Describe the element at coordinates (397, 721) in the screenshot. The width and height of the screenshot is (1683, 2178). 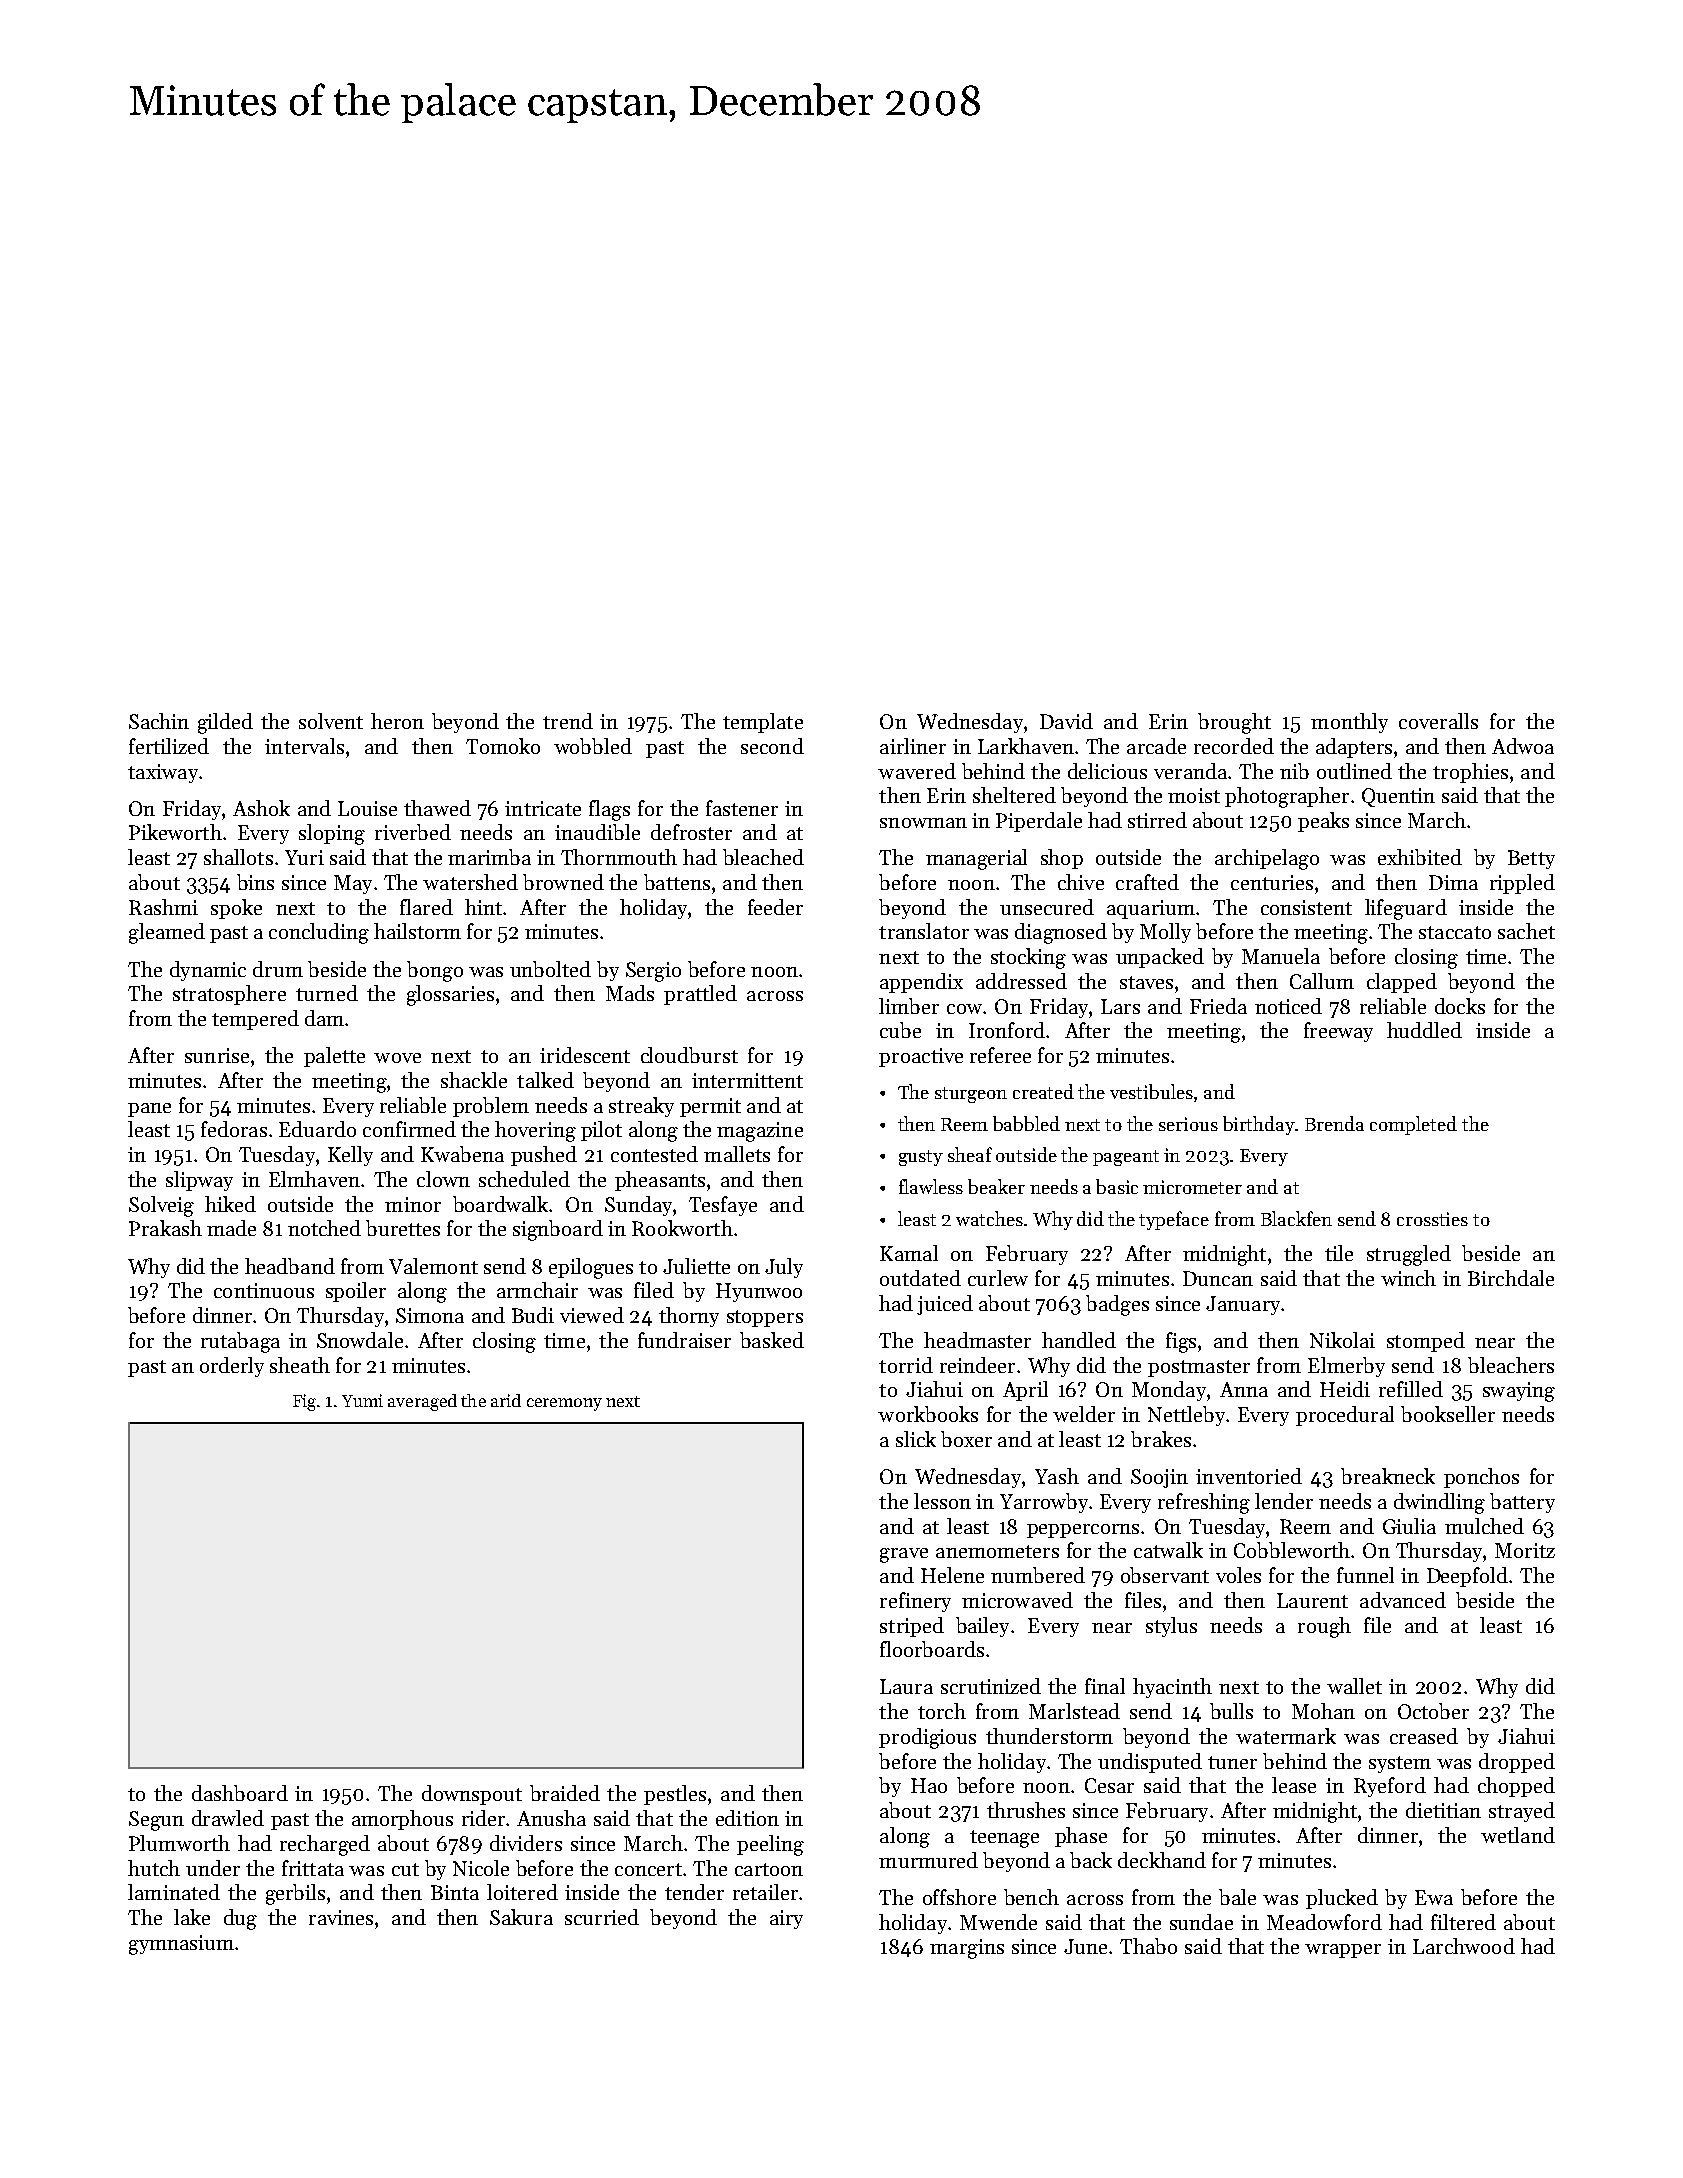
I see `heron` at that location.
